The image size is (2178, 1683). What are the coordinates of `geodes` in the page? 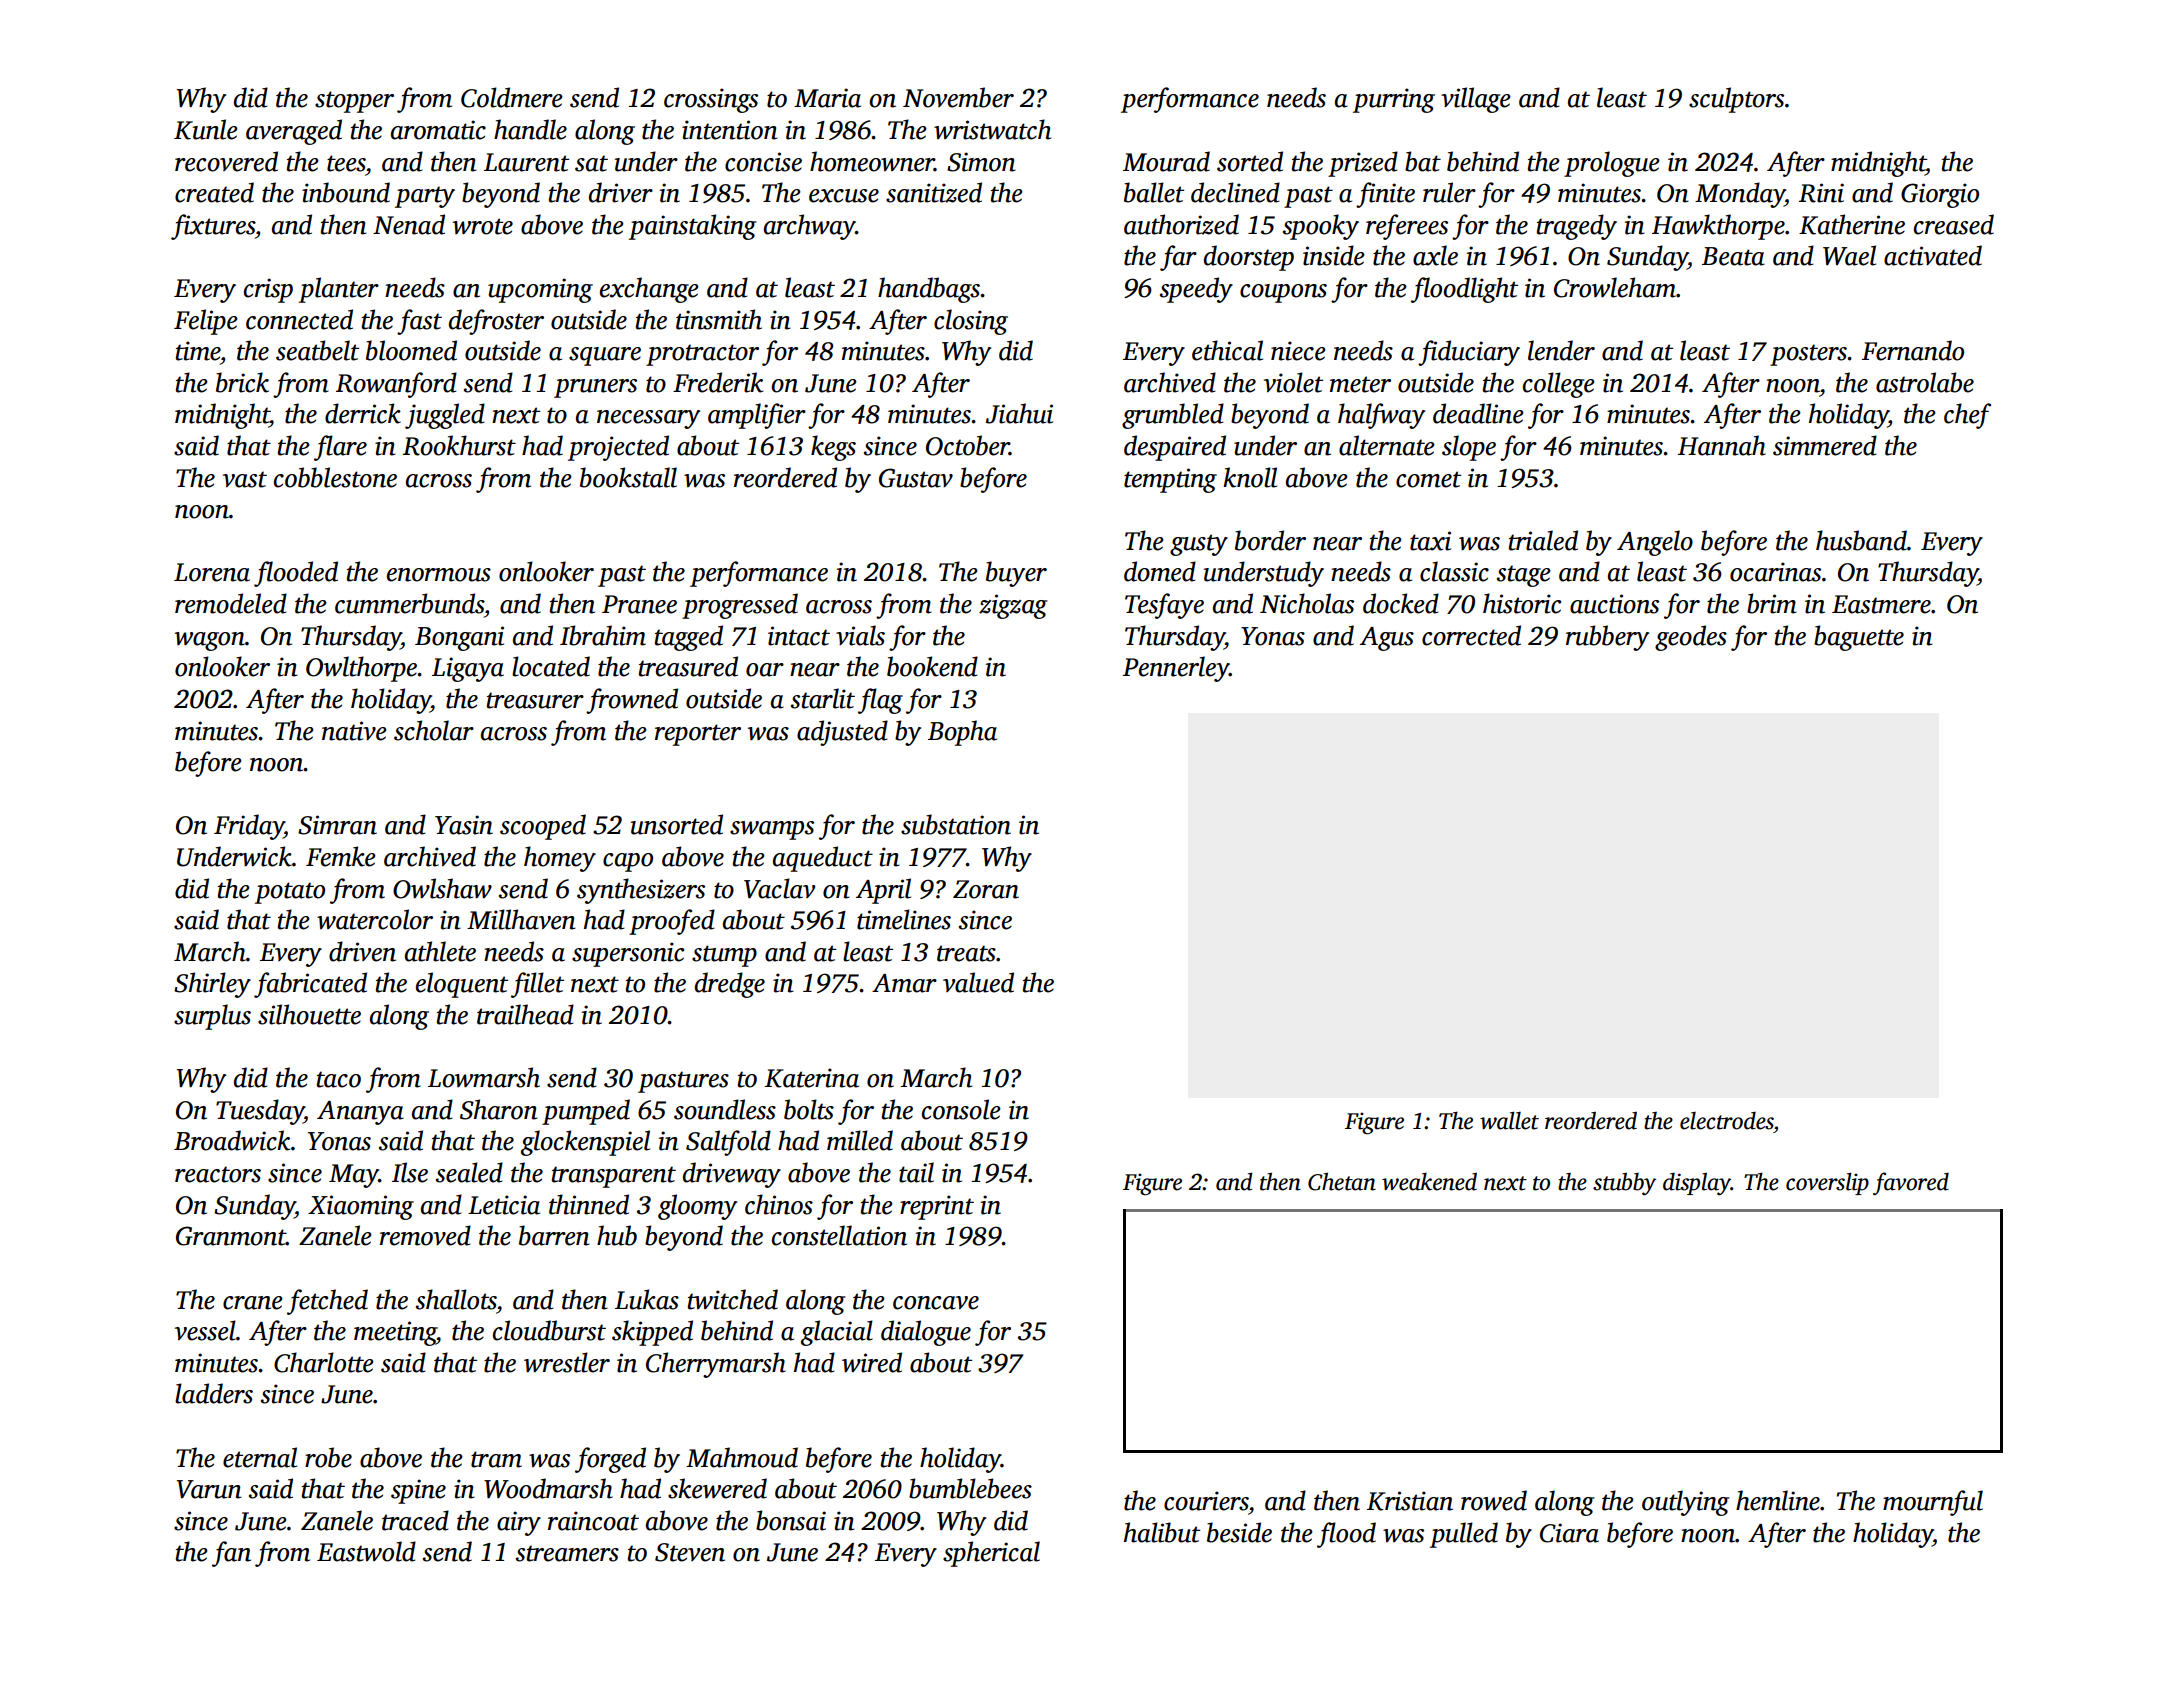 It's located at (1691, 638).
